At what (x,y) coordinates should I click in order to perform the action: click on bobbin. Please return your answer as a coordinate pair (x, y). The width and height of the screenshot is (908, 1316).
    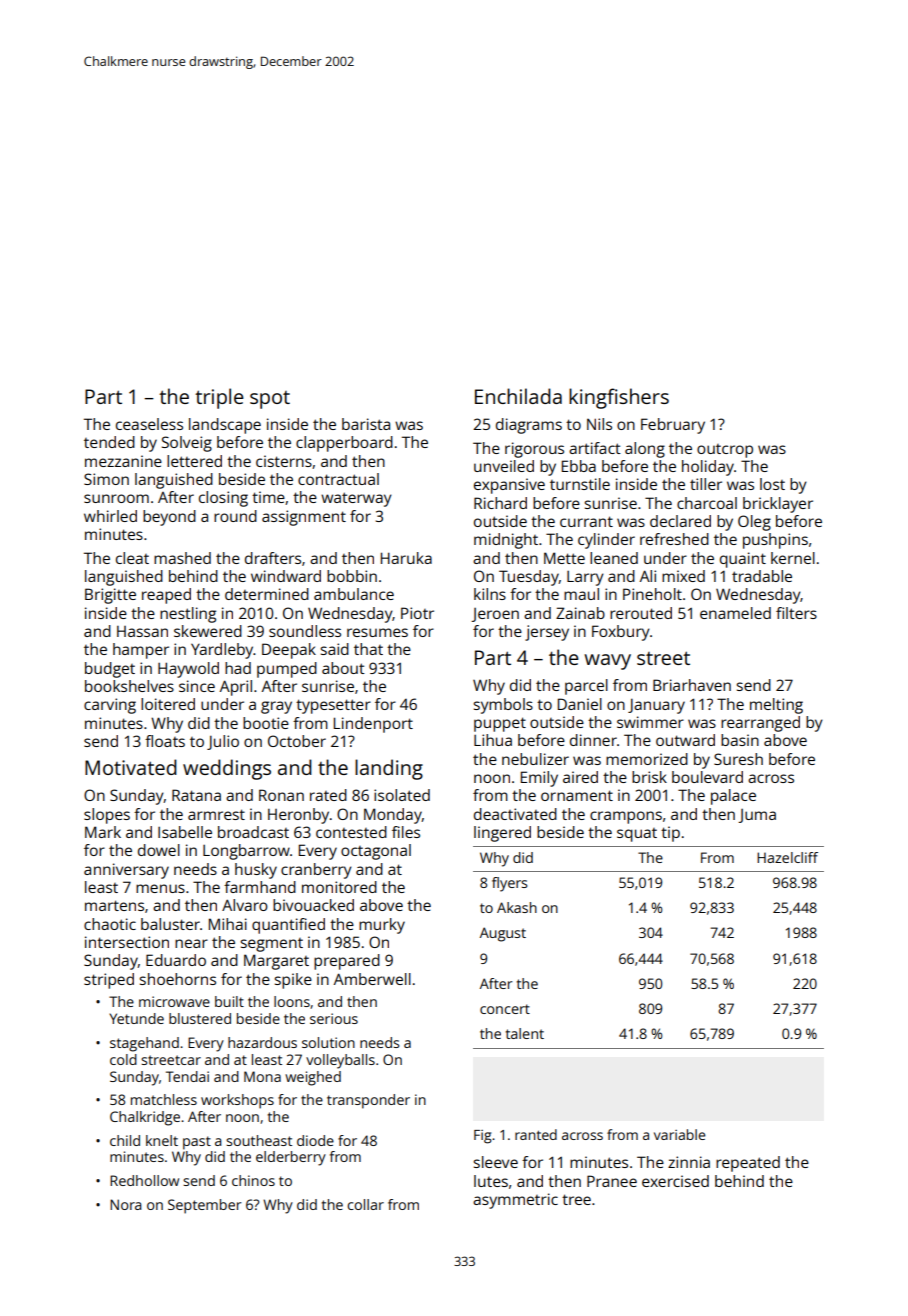
    Looking at the image, I should click on (352, 576).
